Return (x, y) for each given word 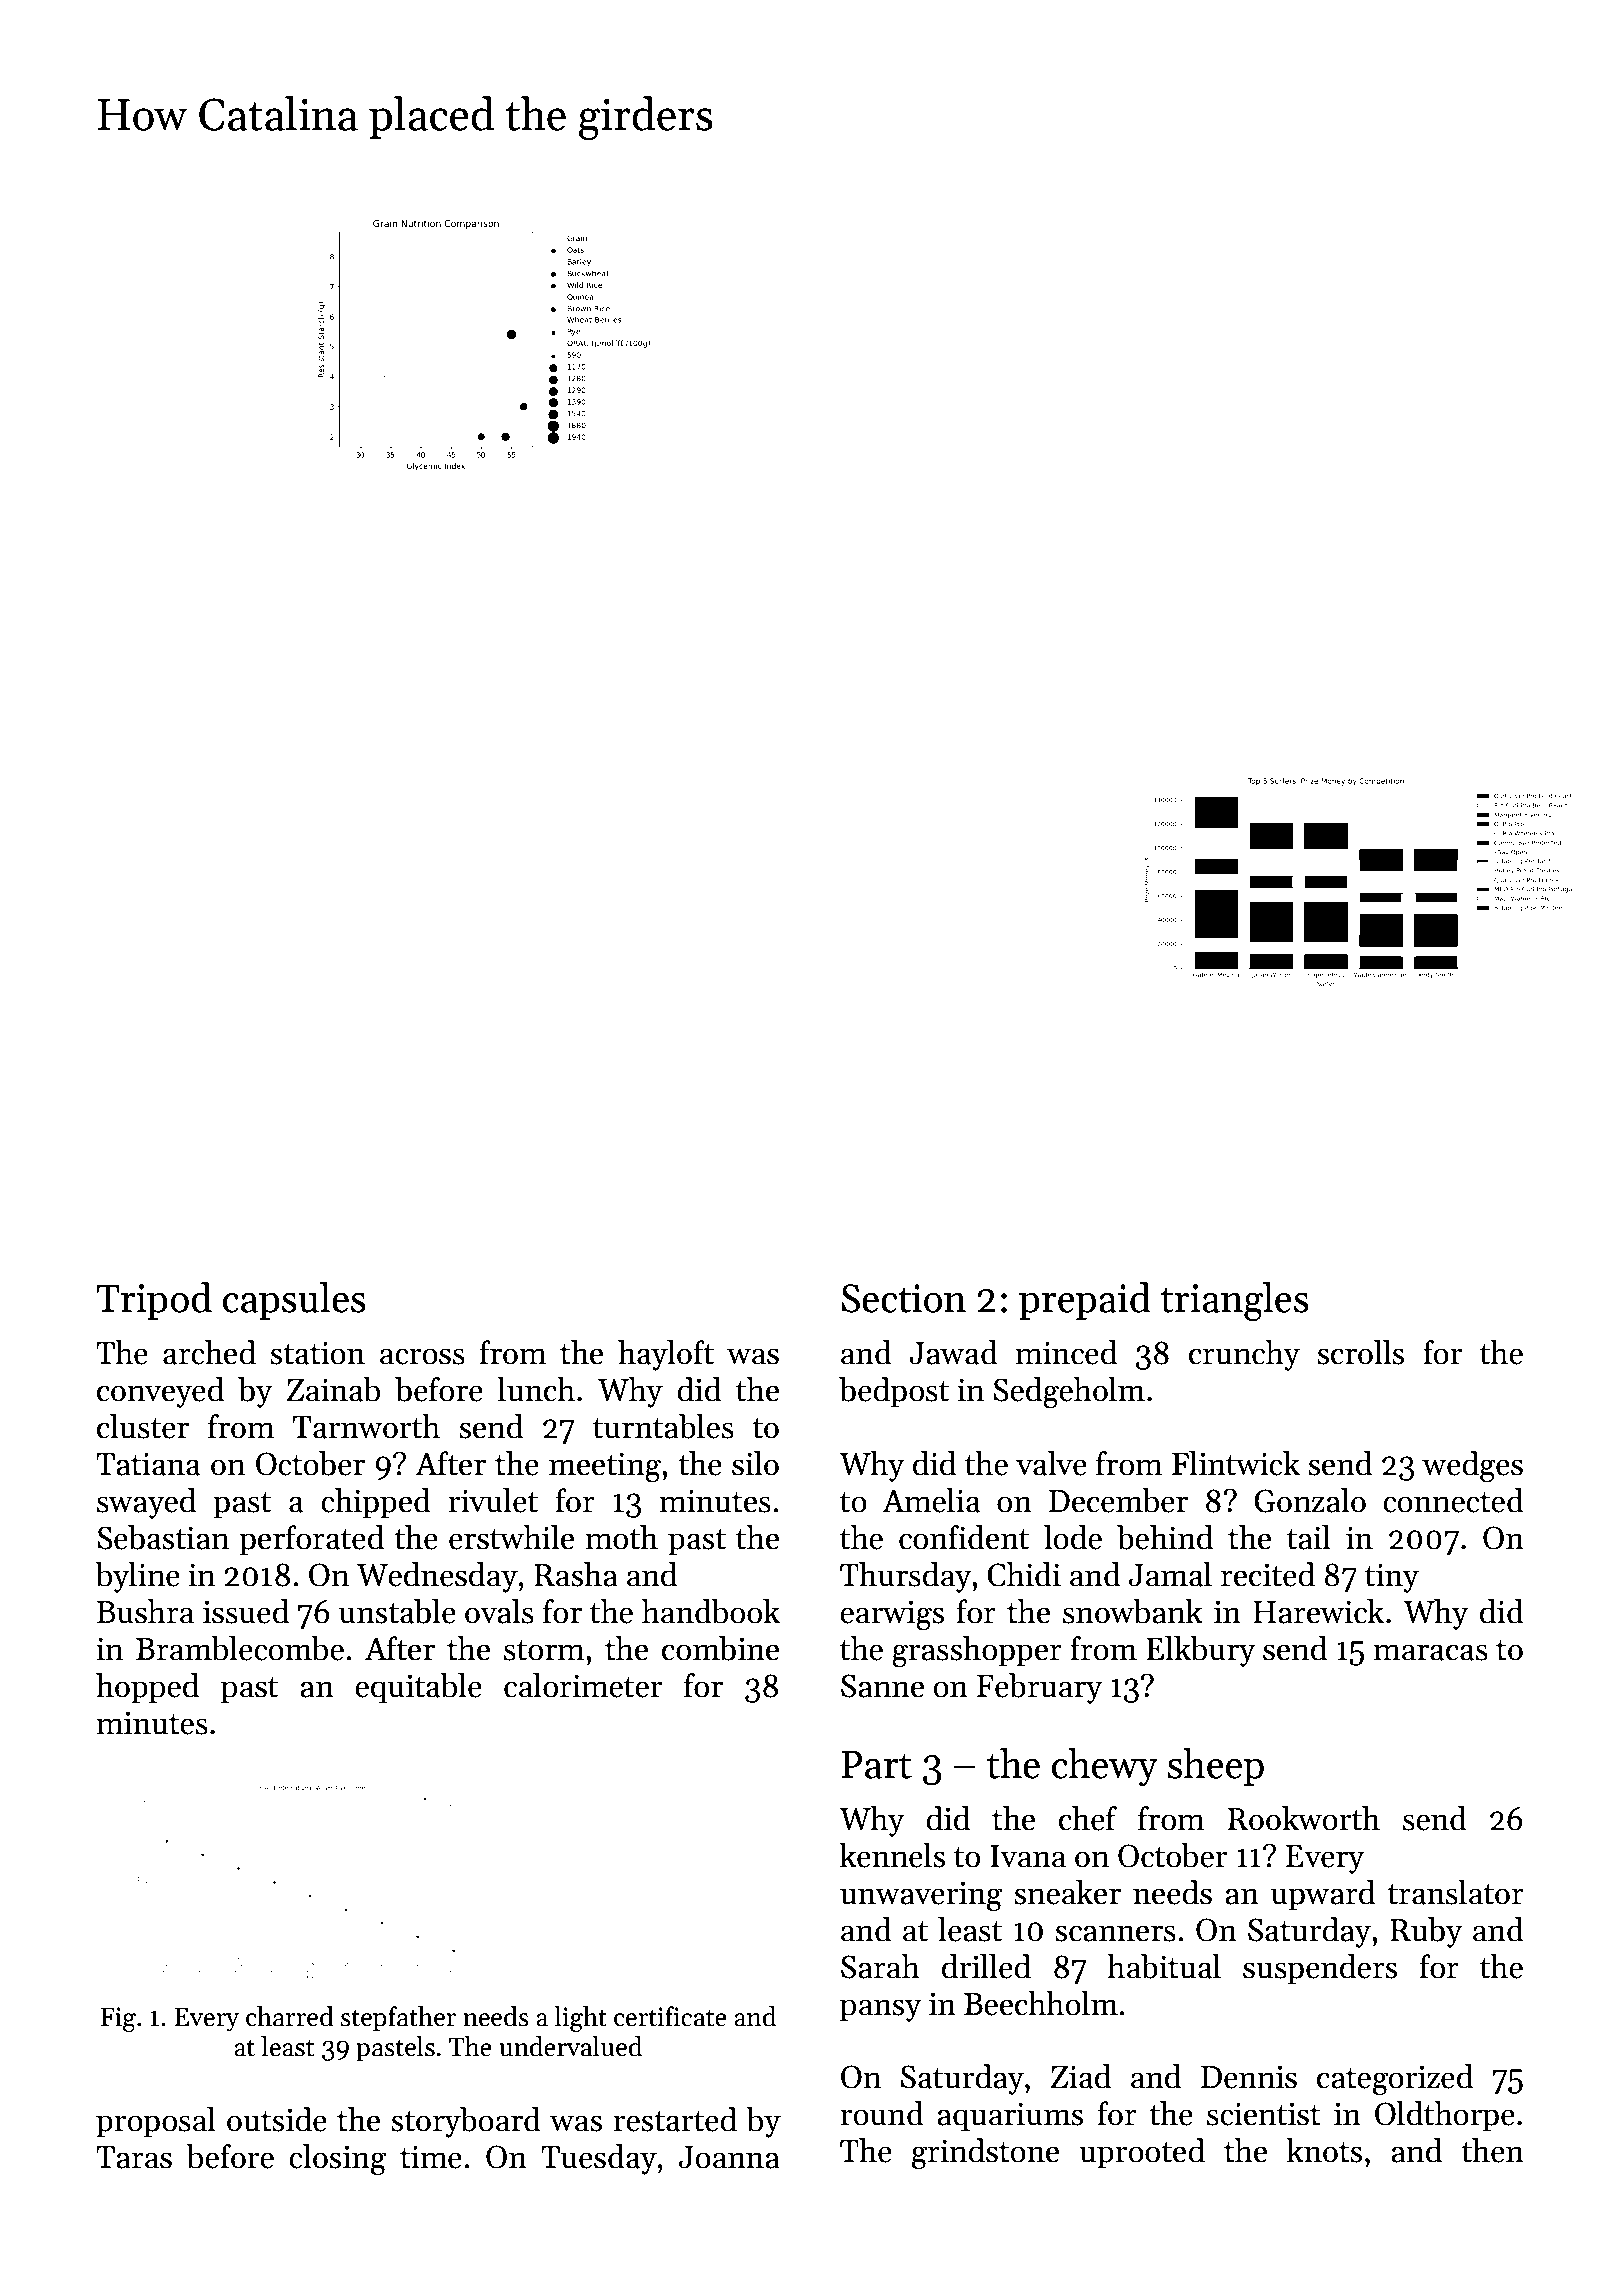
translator (1455, 1892)
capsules (294, 1301)
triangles (1235, 1301)
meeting (605, 1467)
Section (903, 1298)
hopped (147, 1688)
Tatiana (148, 1464)
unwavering (921, 1896)
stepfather (398, 2019)
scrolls (1360, 1352)
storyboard (466, 2122)
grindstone (985, 2154)
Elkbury (1200, 1651)
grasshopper (977, 1652)
